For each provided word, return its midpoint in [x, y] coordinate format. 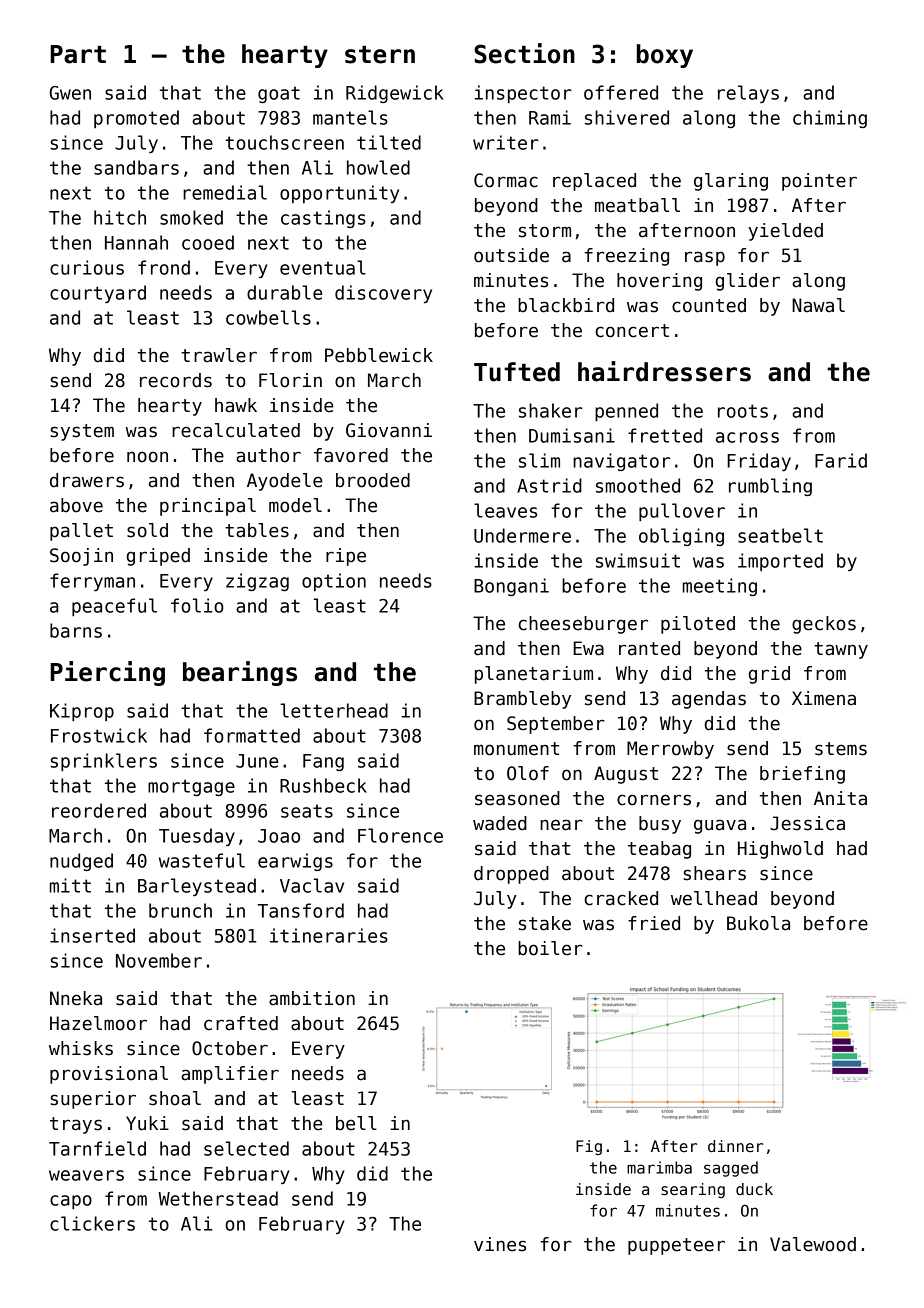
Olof [528, 773]
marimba [659, 1167]
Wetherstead [218, 1198]
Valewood [813, 1244]
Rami [550, 117]
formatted [252, 735]
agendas [709, 700]
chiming [830, 119]
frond [164, 267]
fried [654, 923]
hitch [120, 217]
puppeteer [676, 1246]
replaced [594, 182]
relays [748, 94]
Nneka [76, 998]
